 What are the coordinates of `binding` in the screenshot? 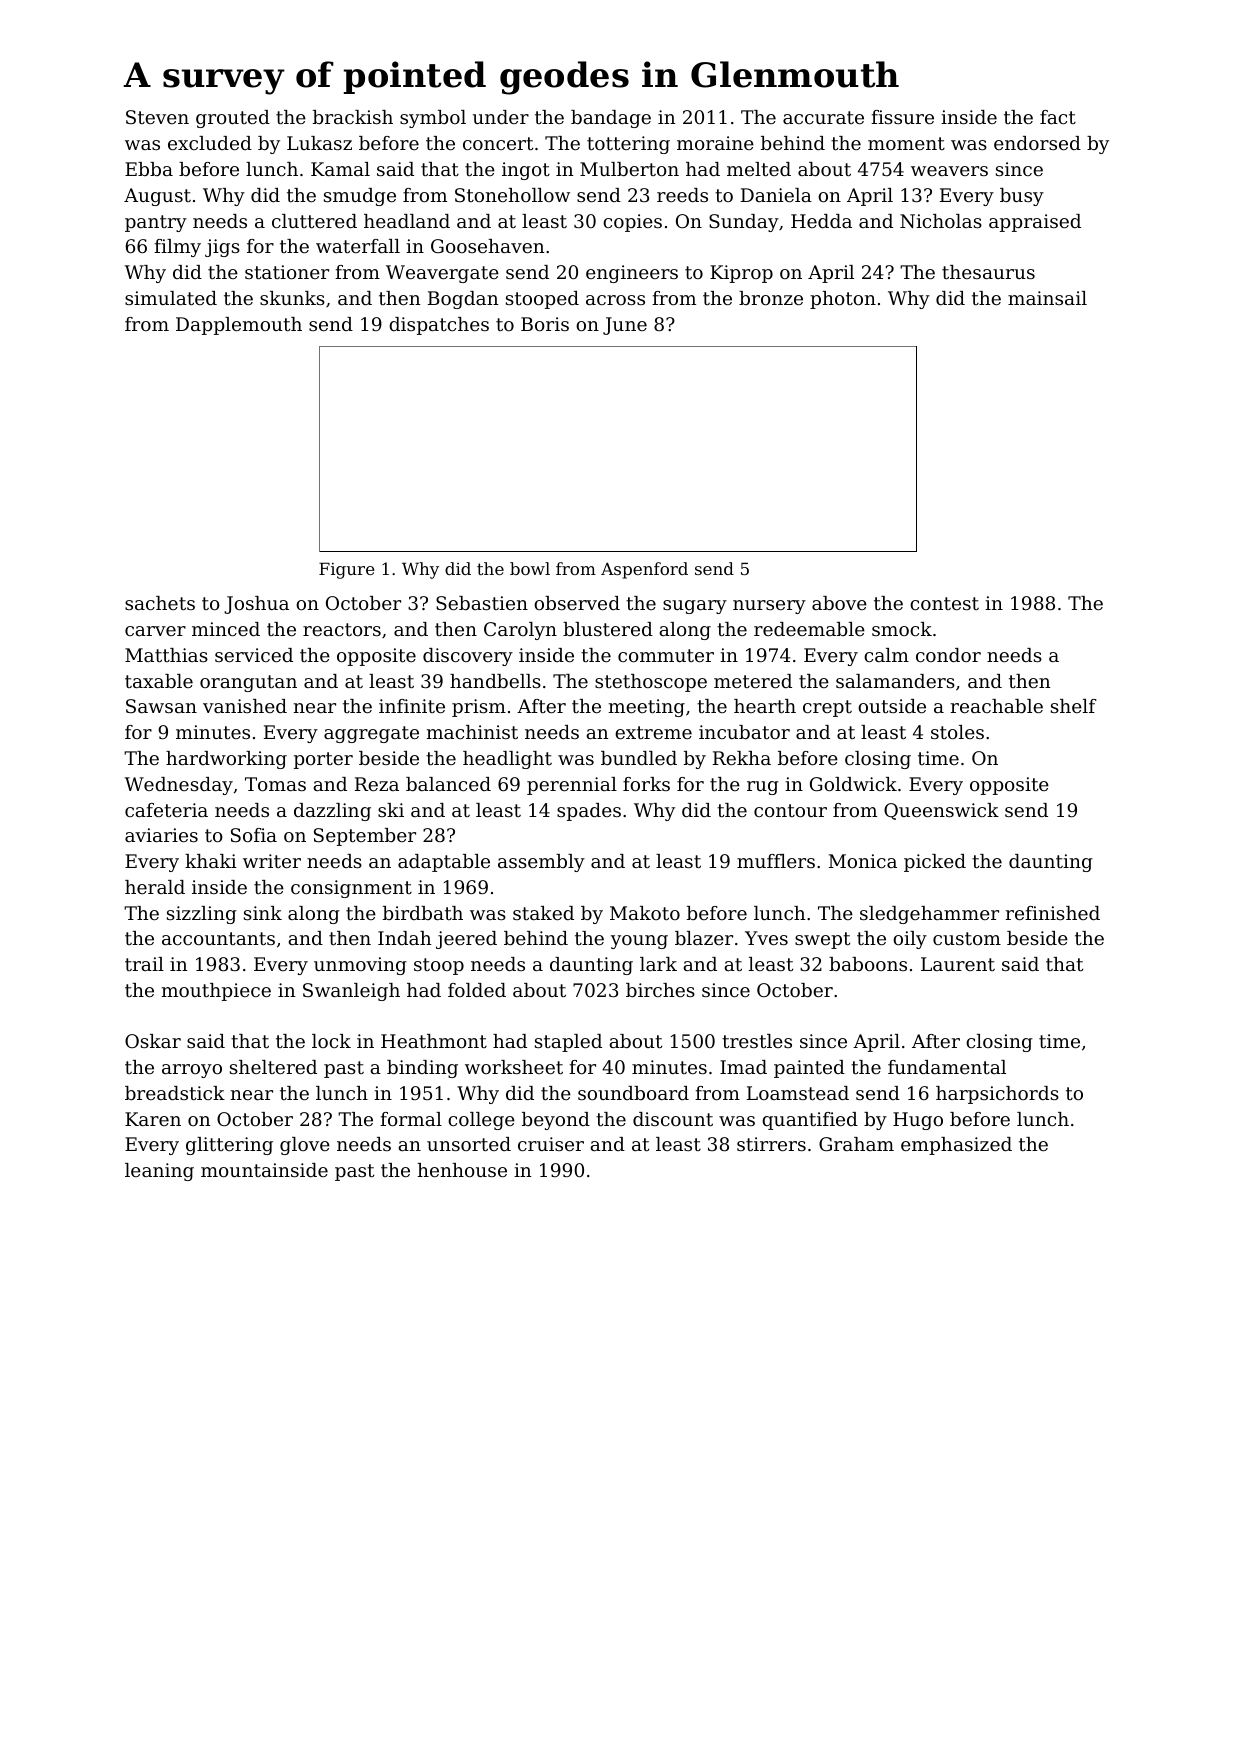 It's located at (422, 1069).
